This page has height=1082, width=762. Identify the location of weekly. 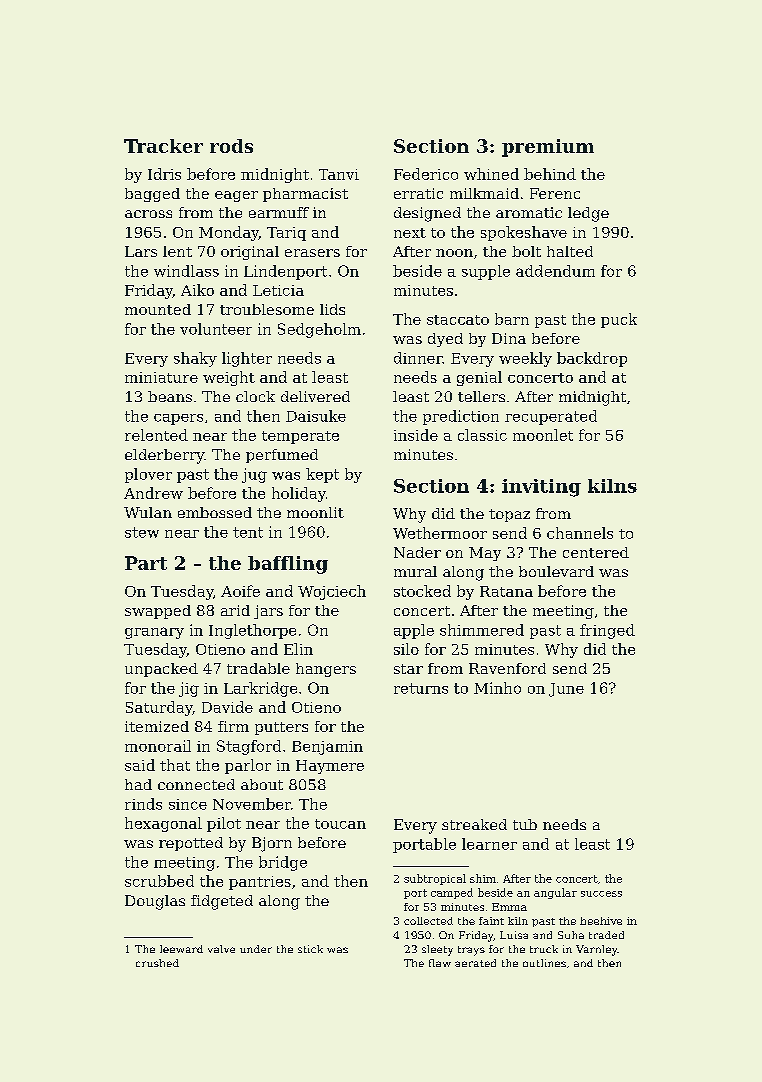
(525, 359).
